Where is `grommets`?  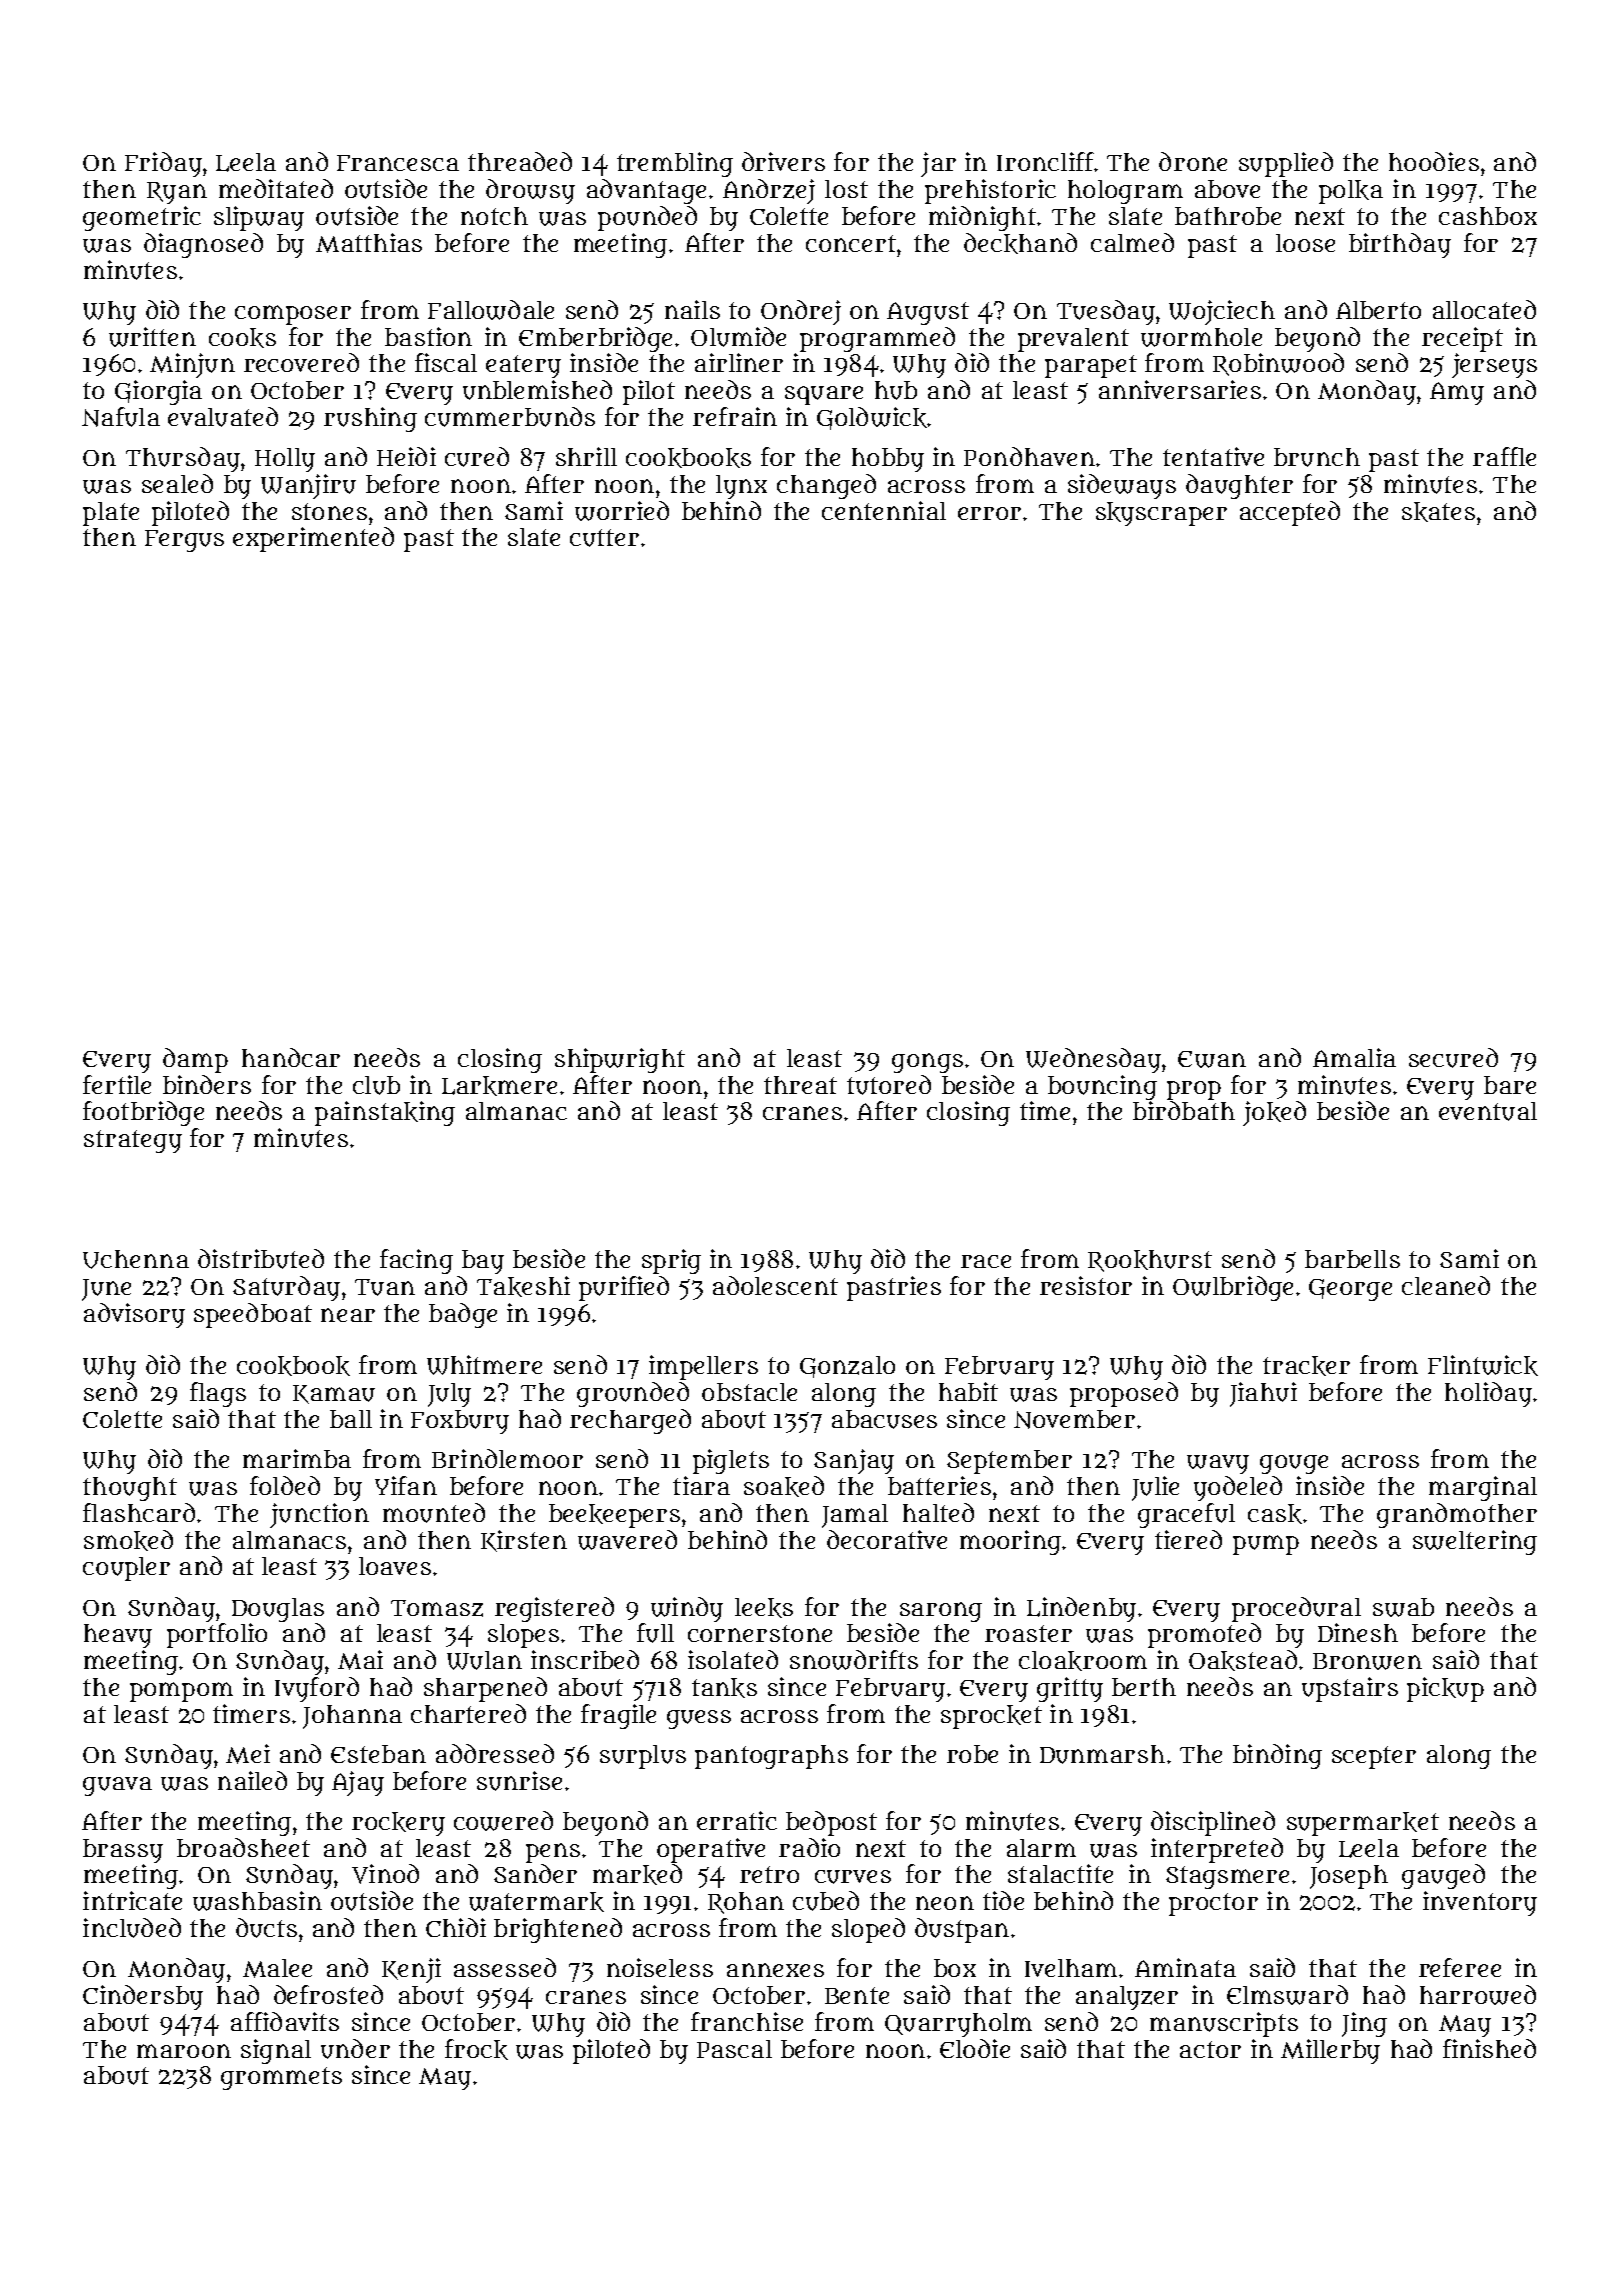 grommets is located at coordinates (281, 2078).
